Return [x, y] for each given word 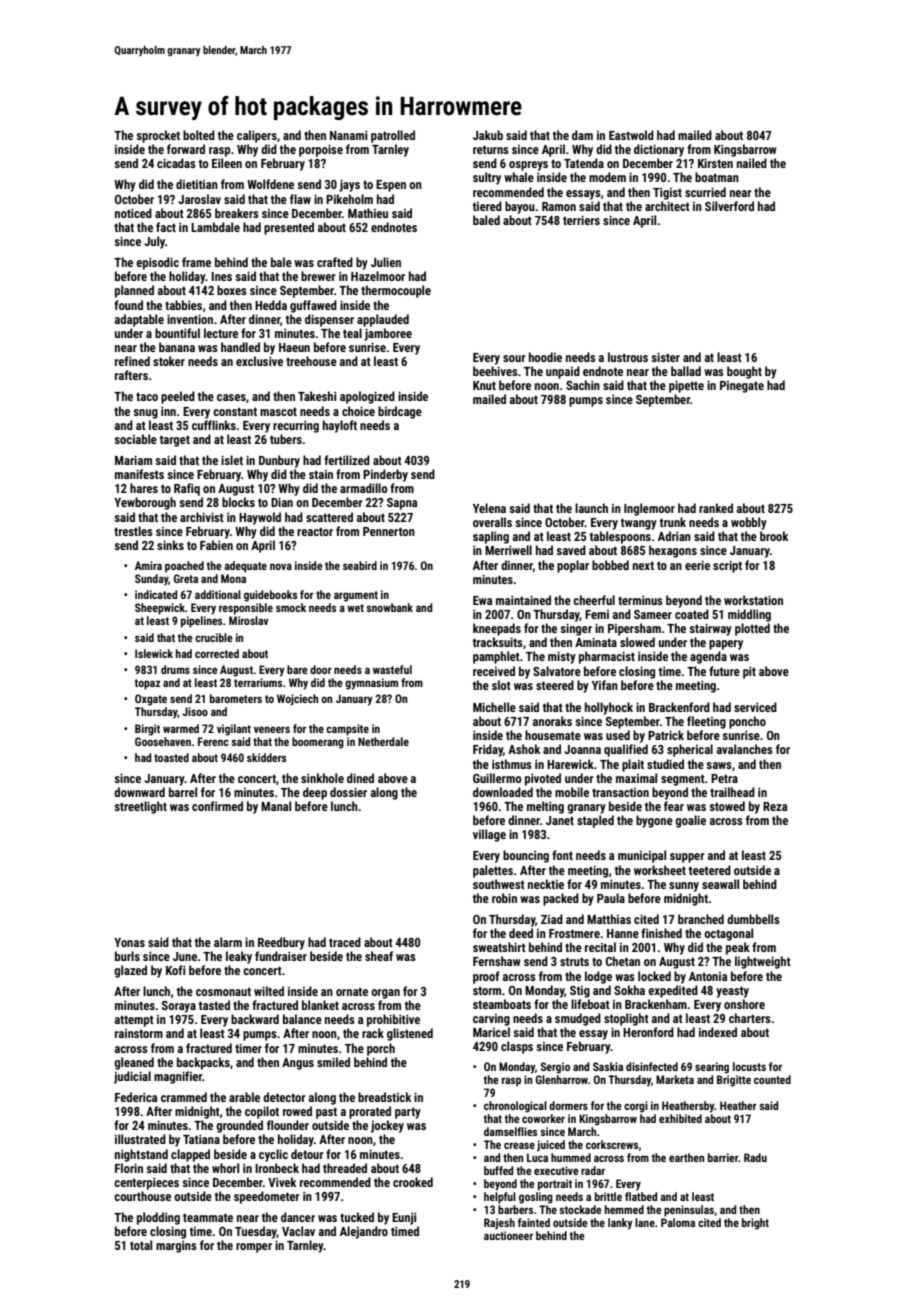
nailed [752, 163]
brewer [318, 276]
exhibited [680, 1118]
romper [254, 1248]
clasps [517, 1047]
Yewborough [145, 503]
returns [491, 149]
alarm [228, 942]
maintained [523, 600]
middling [749, 615]
